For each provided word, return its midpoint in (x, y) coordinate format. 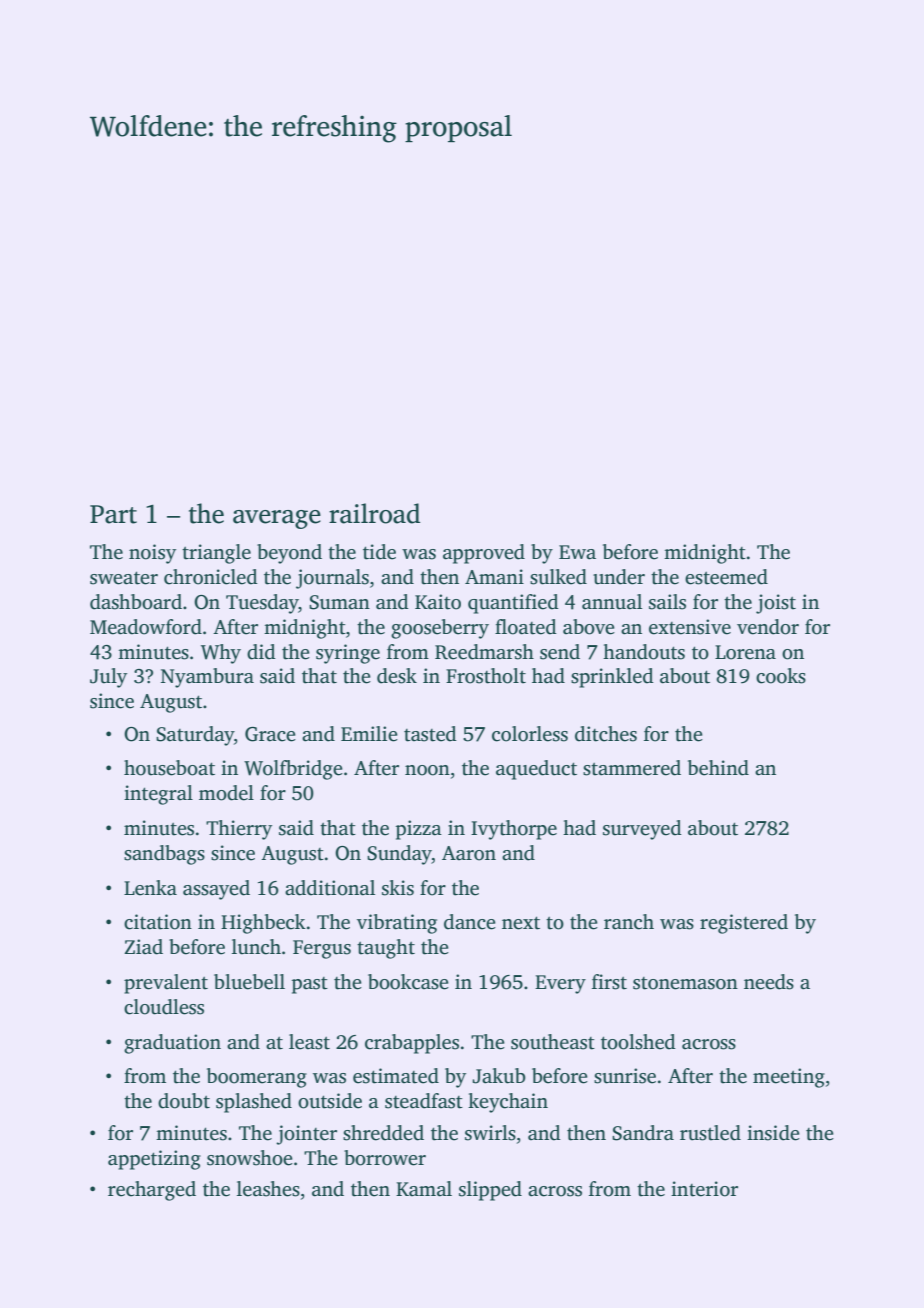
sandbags (164, 855)
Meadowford (146, 627)
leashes (268, 1189)
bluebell (249, 982)
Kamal (424, 1189)
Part (113, 514)
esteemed (726, 577)
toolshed (638, 1042)
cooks (781, 676)
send (560, 652)
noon (427, 770)
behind (718, 768)
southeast (553, 1042)
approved (484, 554)
